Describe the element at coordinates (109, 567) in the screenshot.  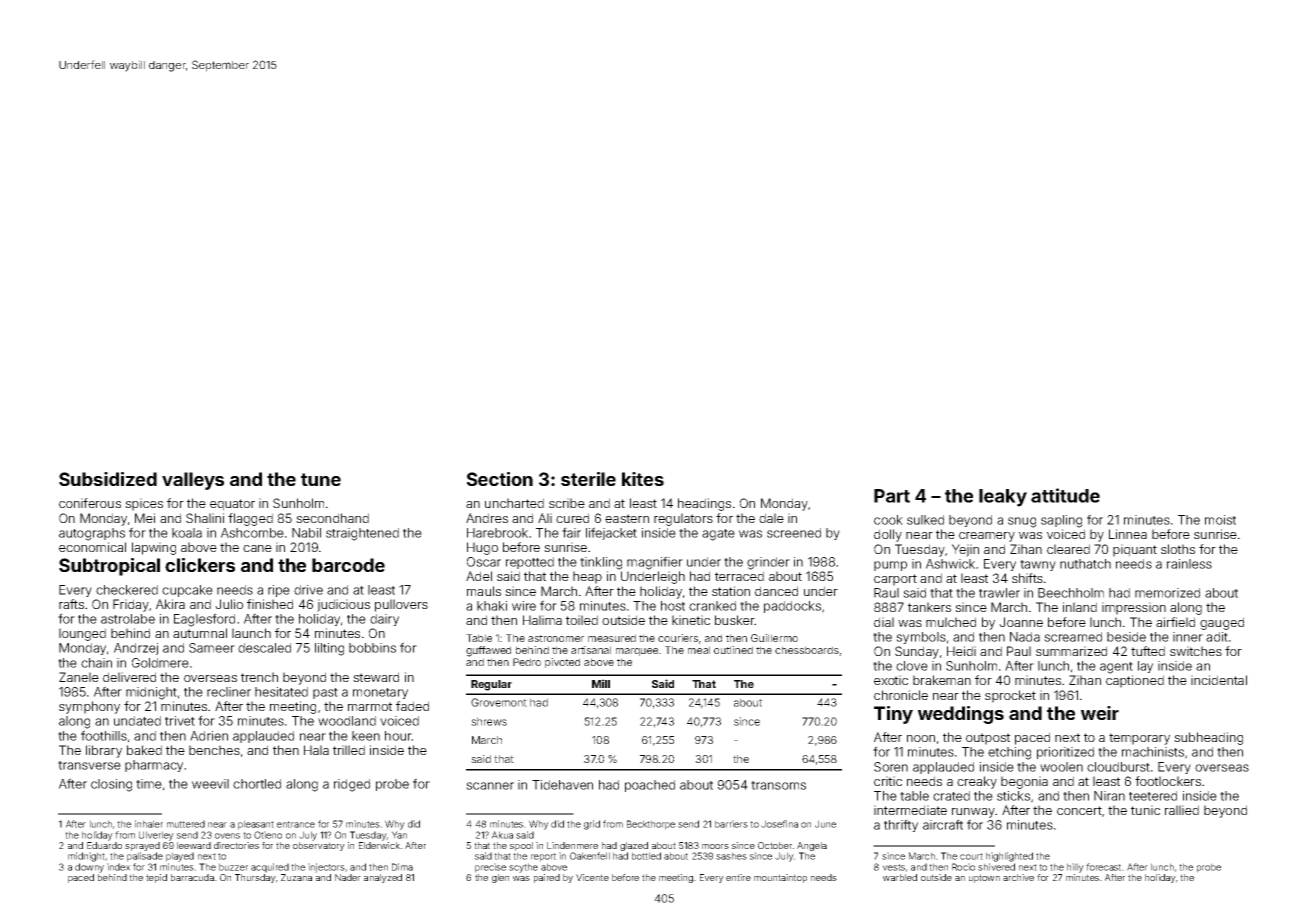
I see `Subtropical` at that location.
